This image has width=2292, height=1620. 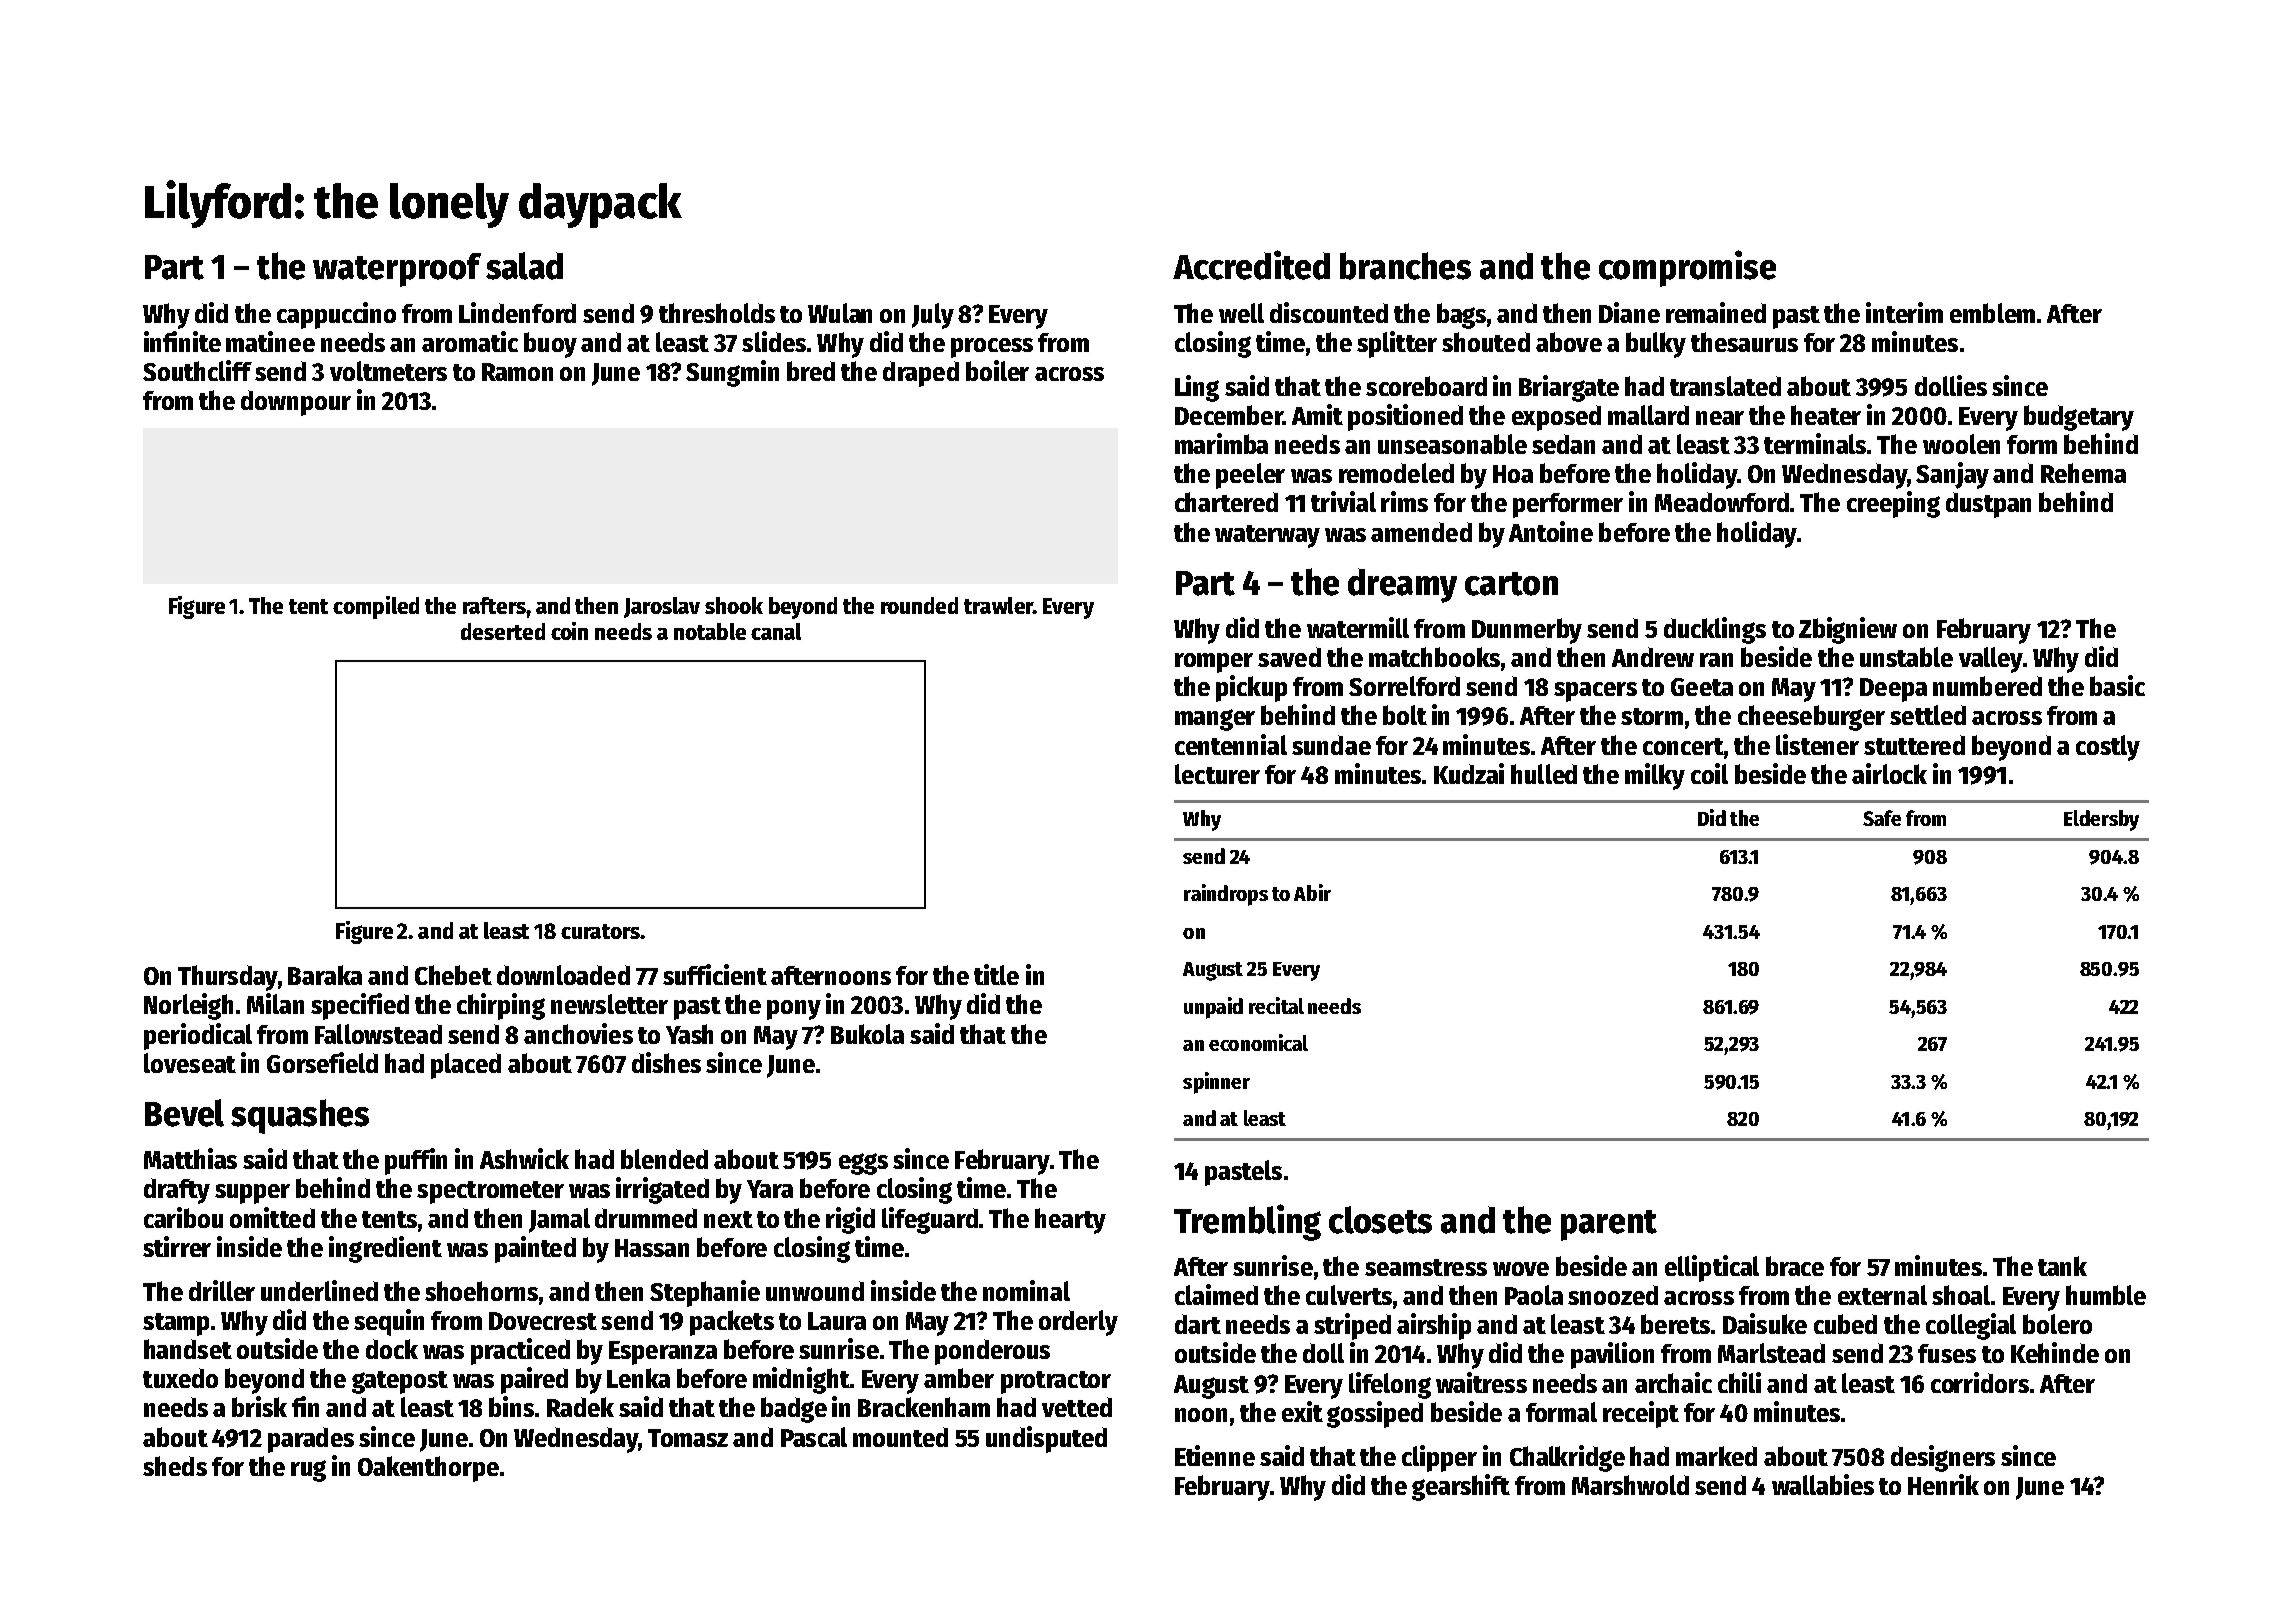 What do you see at coordinates (1882, 818) in the image?
I see `Safe` at bounding box center [1882, 818].
